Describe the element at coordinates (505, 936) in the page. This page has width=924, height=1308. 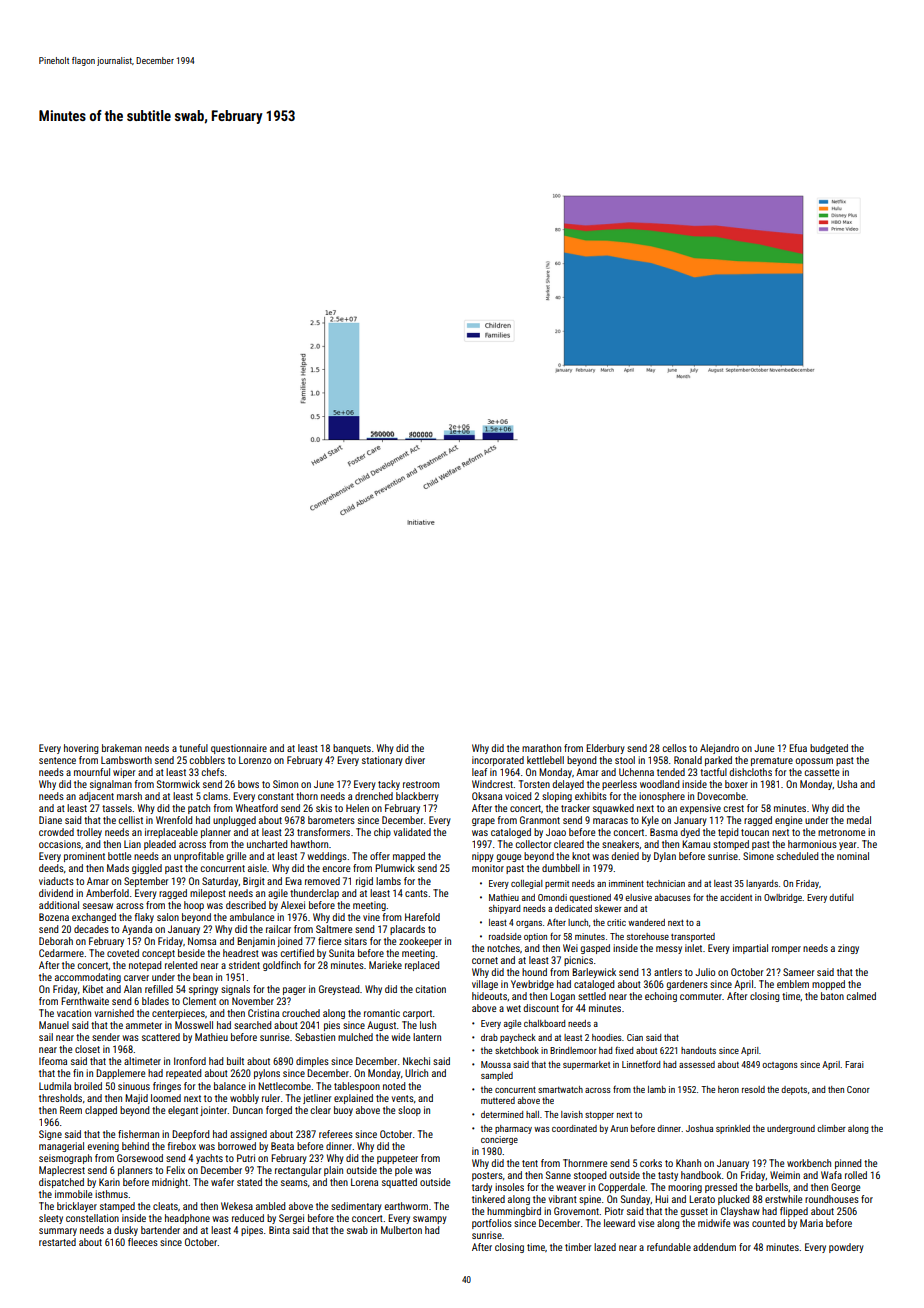
I see `roadside` at that location.
